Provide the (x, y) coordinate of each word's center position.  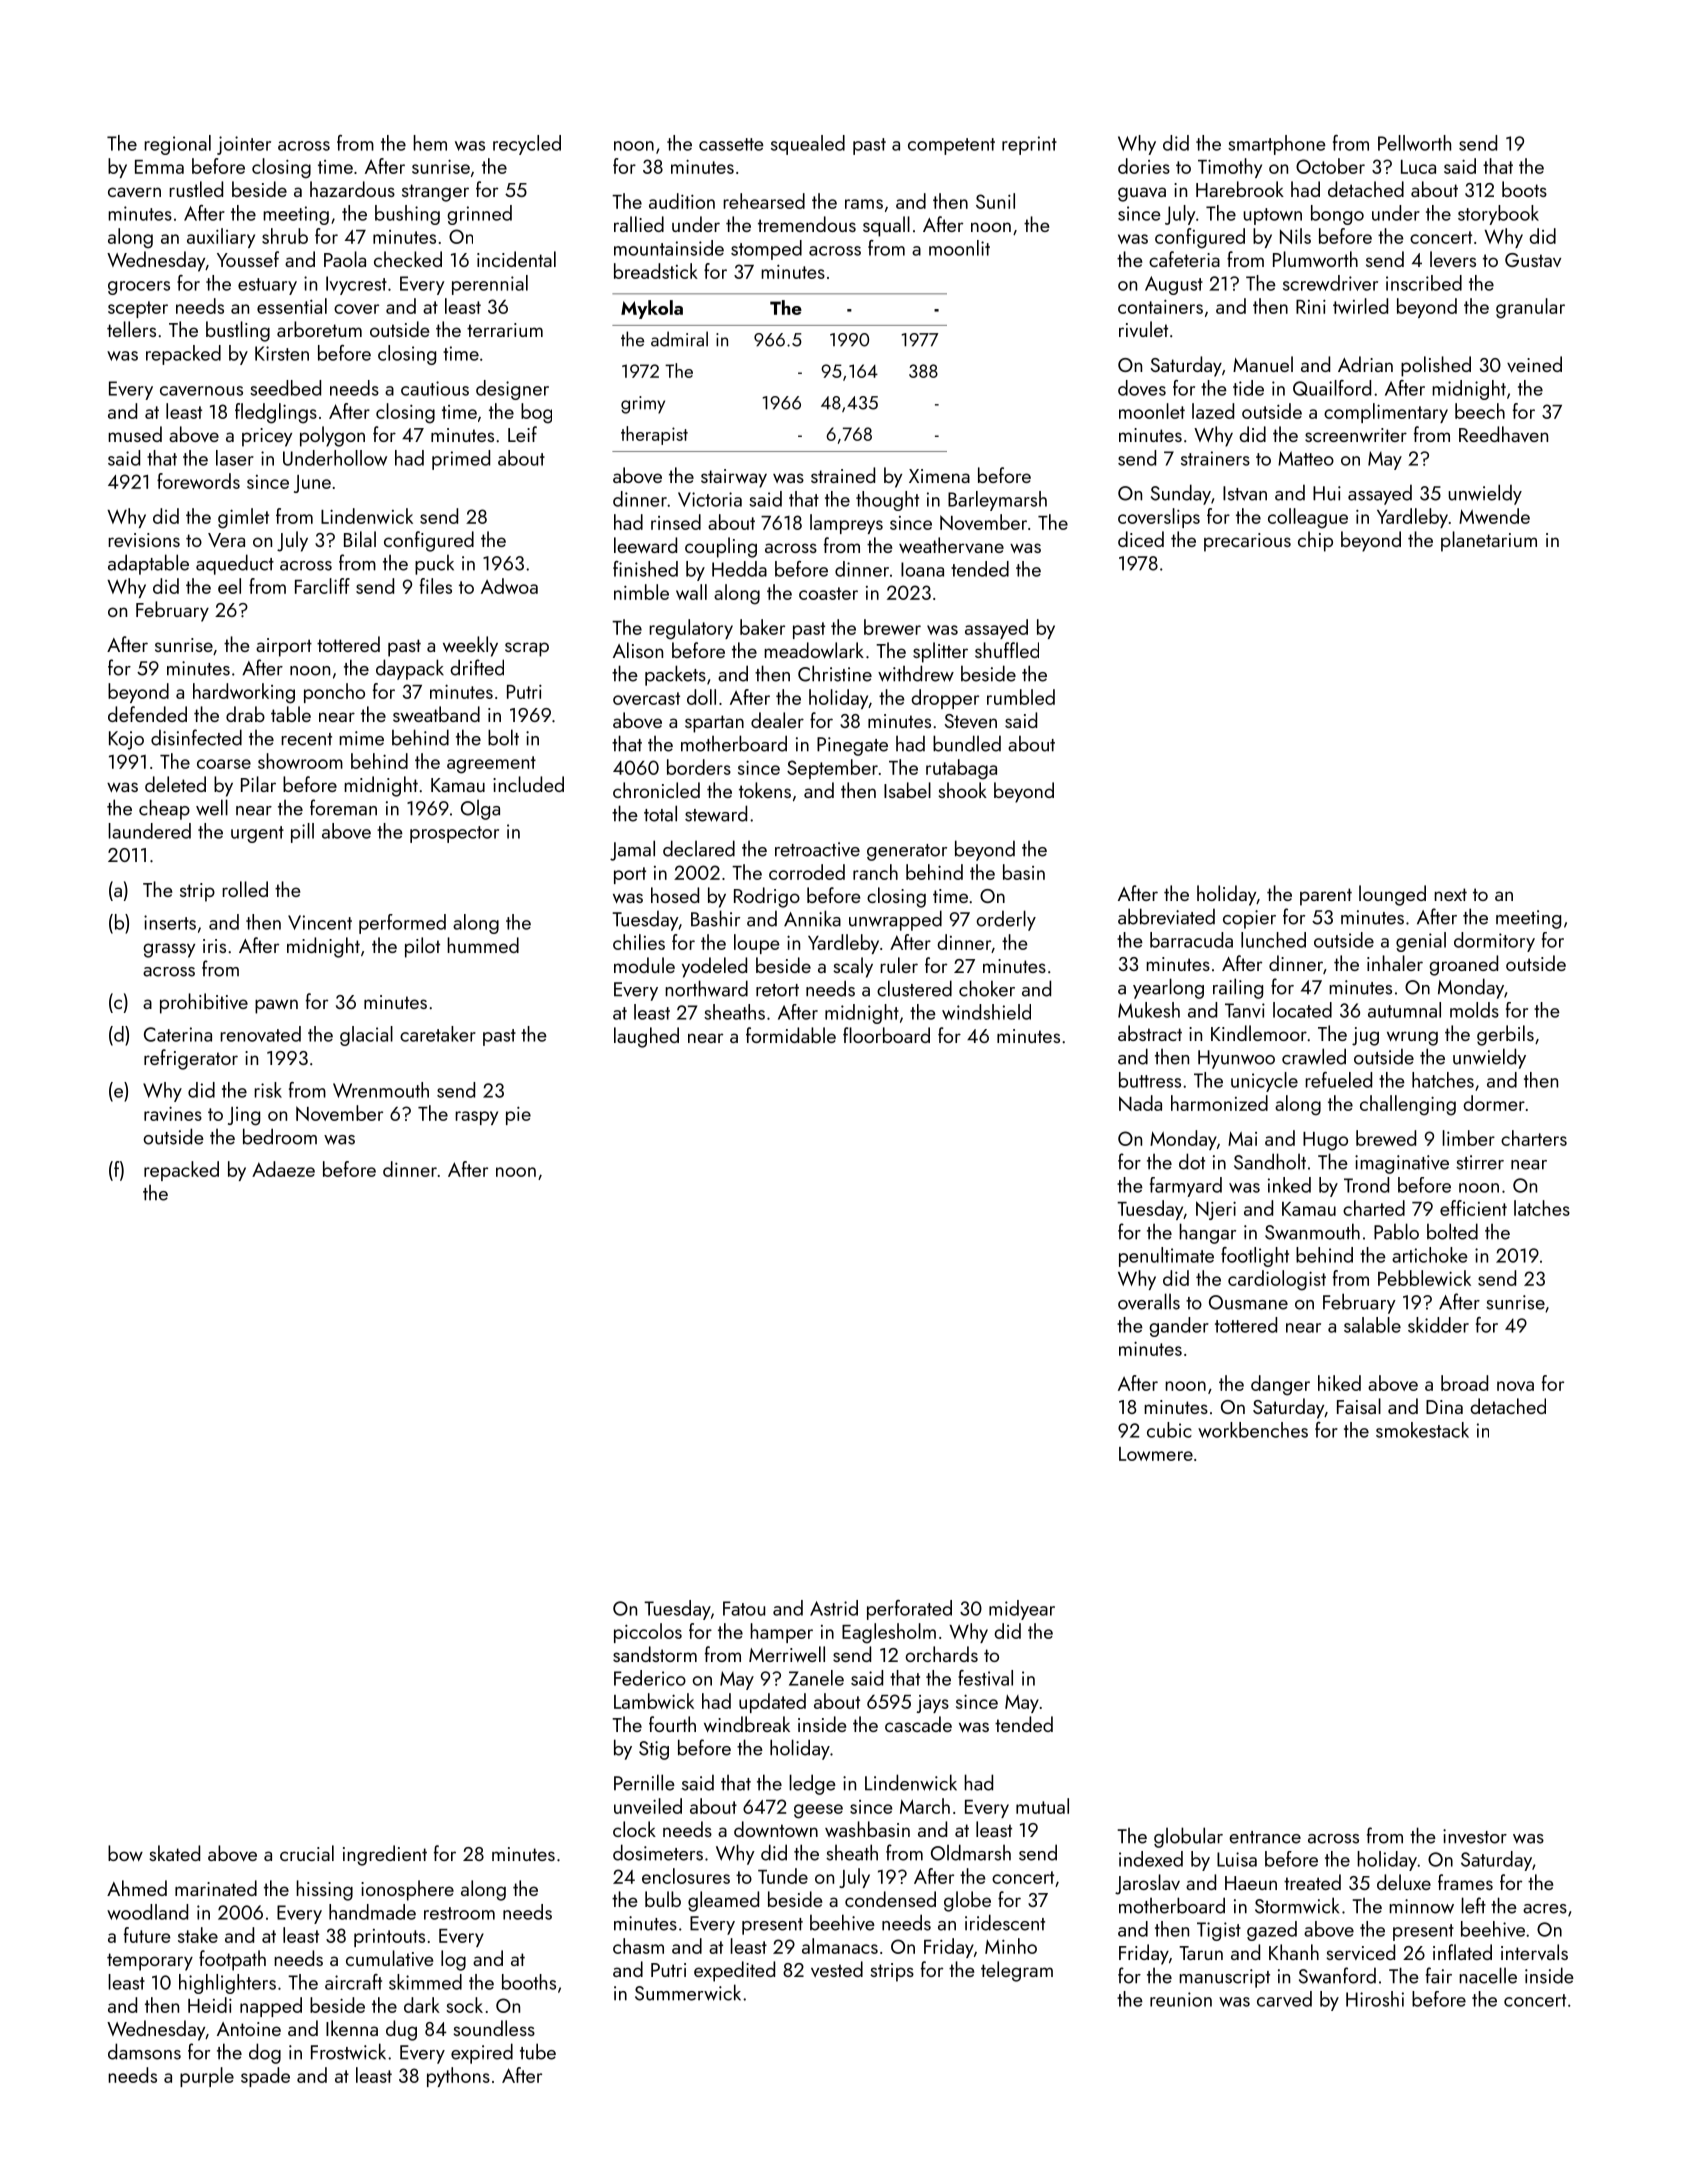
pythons (458, 2077)
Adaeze (283, 1169)
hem (430, 143)
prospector (454, 834)
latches (1542, 1208)
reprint (1029, 145)
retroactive (817, 849)
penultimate (1166, 1257)
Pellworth (1414, 143)
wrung (1412, 1038)
